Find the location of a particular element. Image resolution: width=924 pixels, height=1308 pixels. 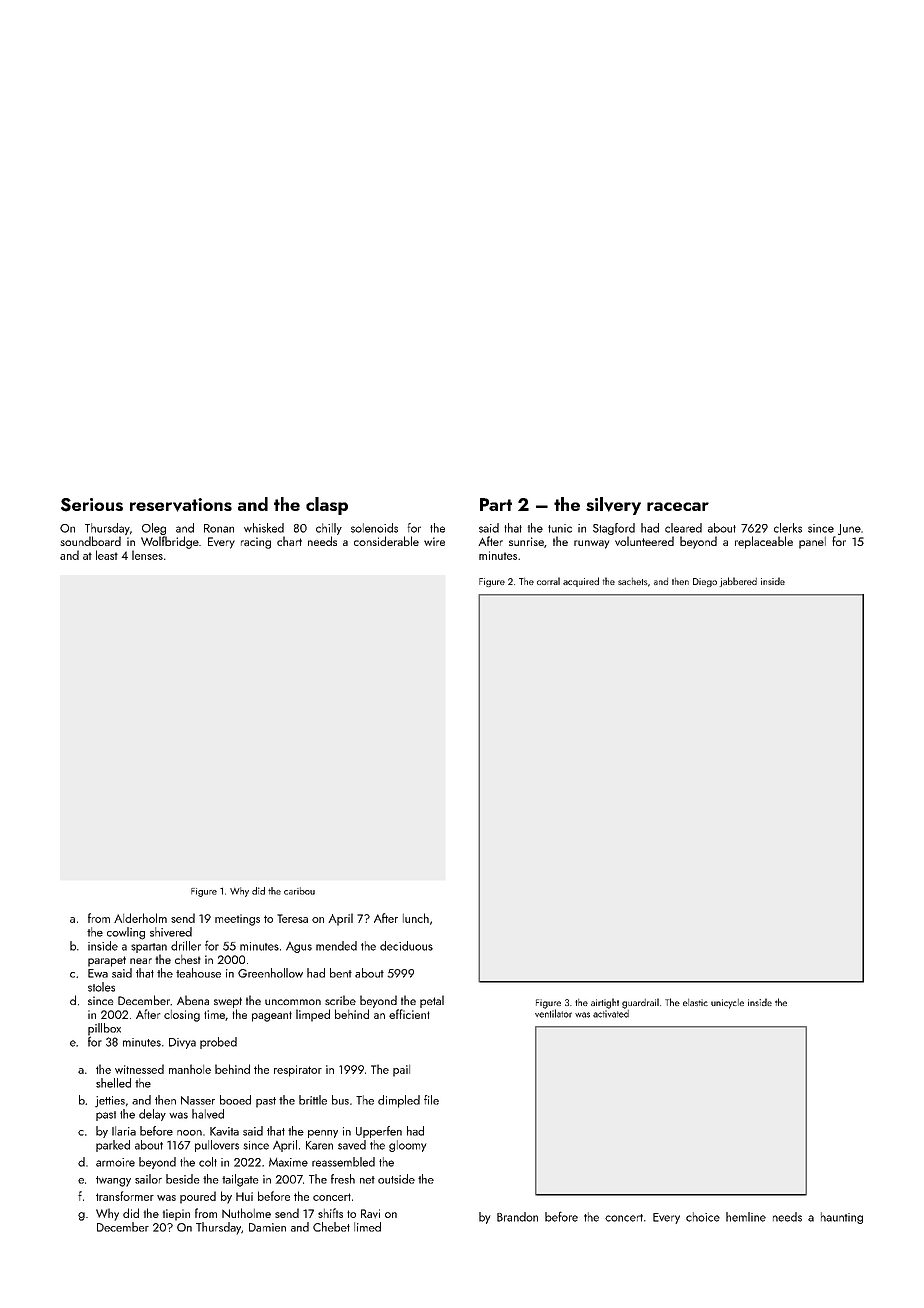

elastic is located at coordinates (695, 1002).
